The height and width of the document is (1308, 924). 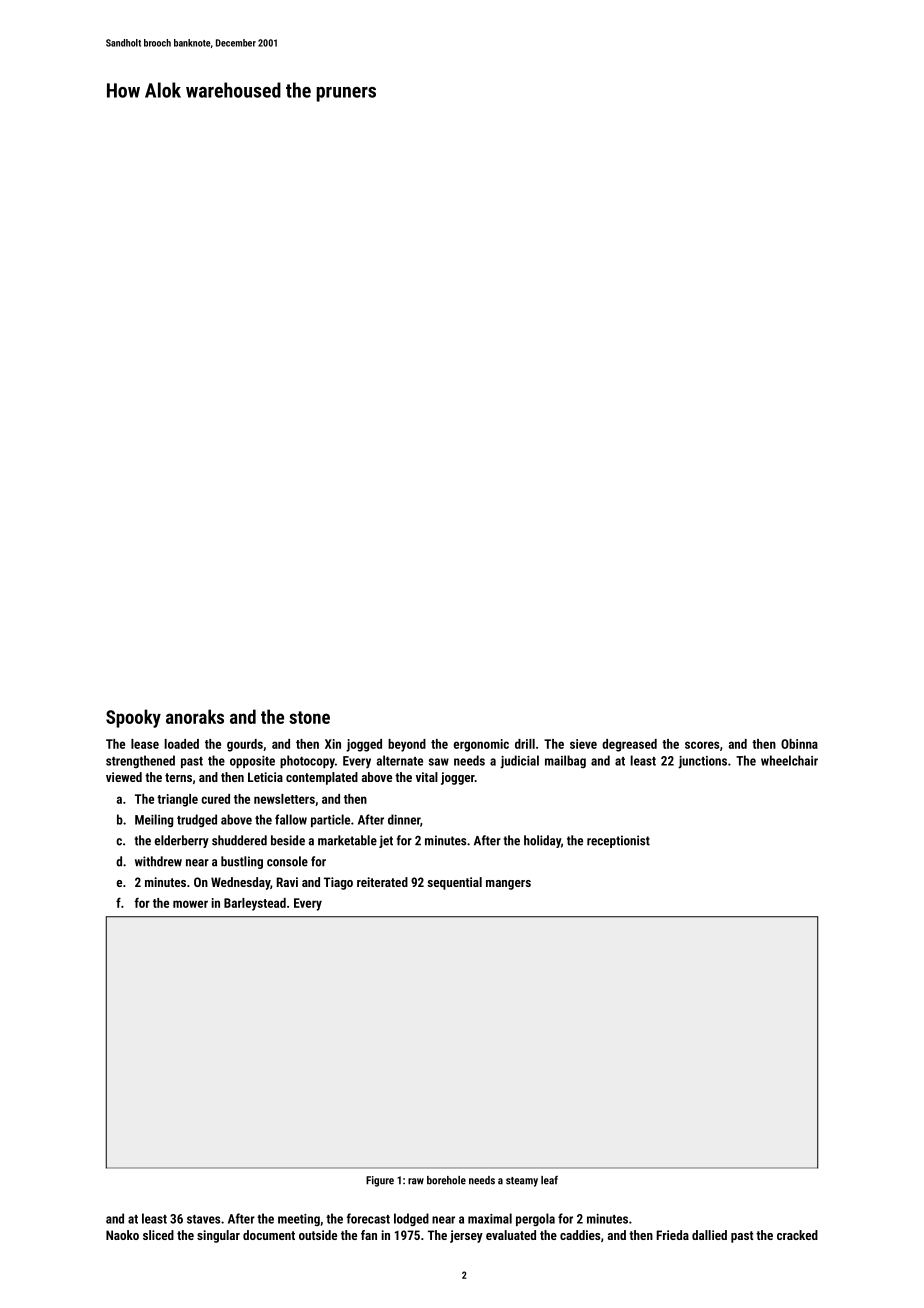 I want to click on reiterated, so click(x=382, y=882).
